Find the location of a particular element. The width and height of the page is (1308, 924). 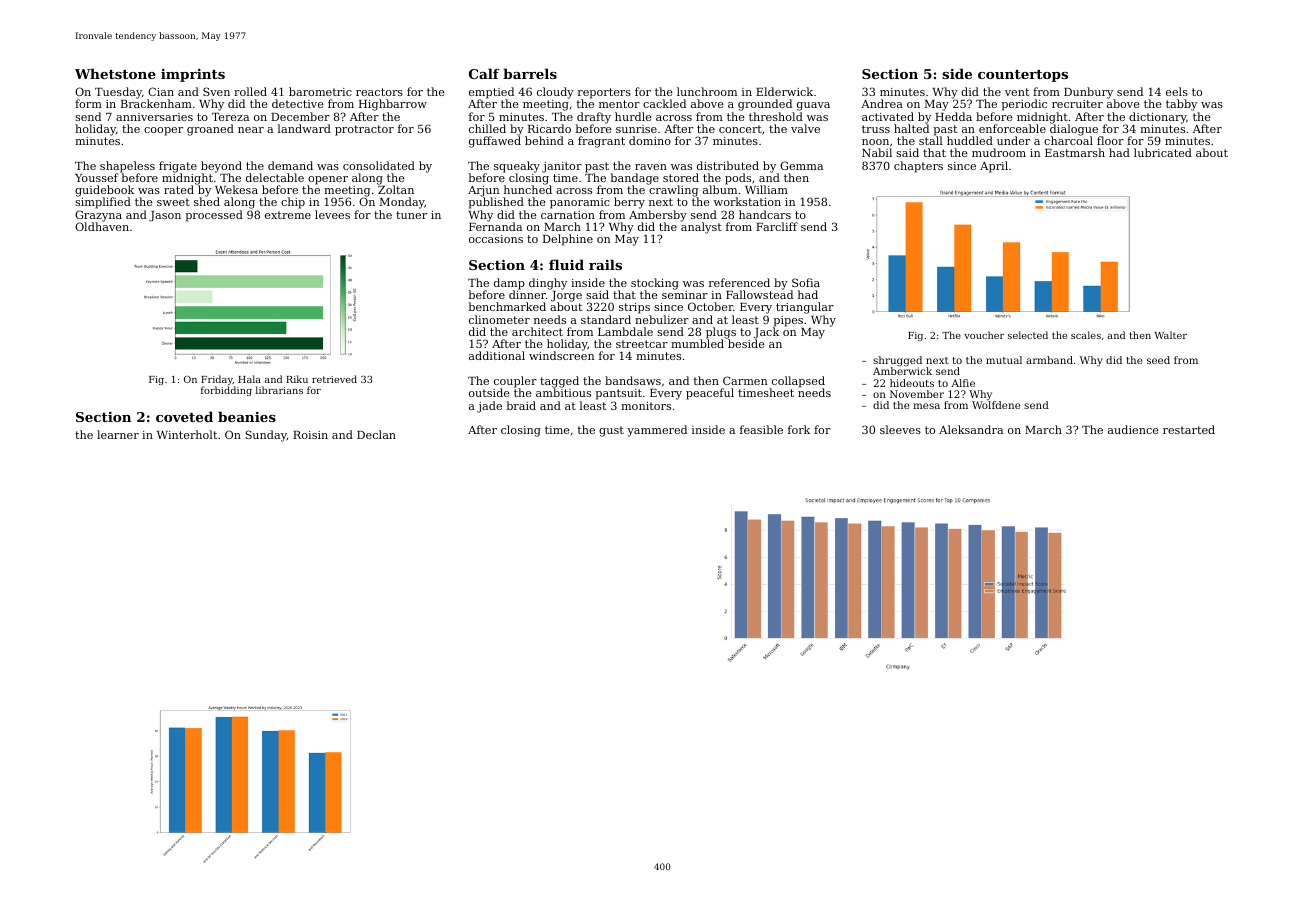

guffawed is located at coordinates (495, 142).
